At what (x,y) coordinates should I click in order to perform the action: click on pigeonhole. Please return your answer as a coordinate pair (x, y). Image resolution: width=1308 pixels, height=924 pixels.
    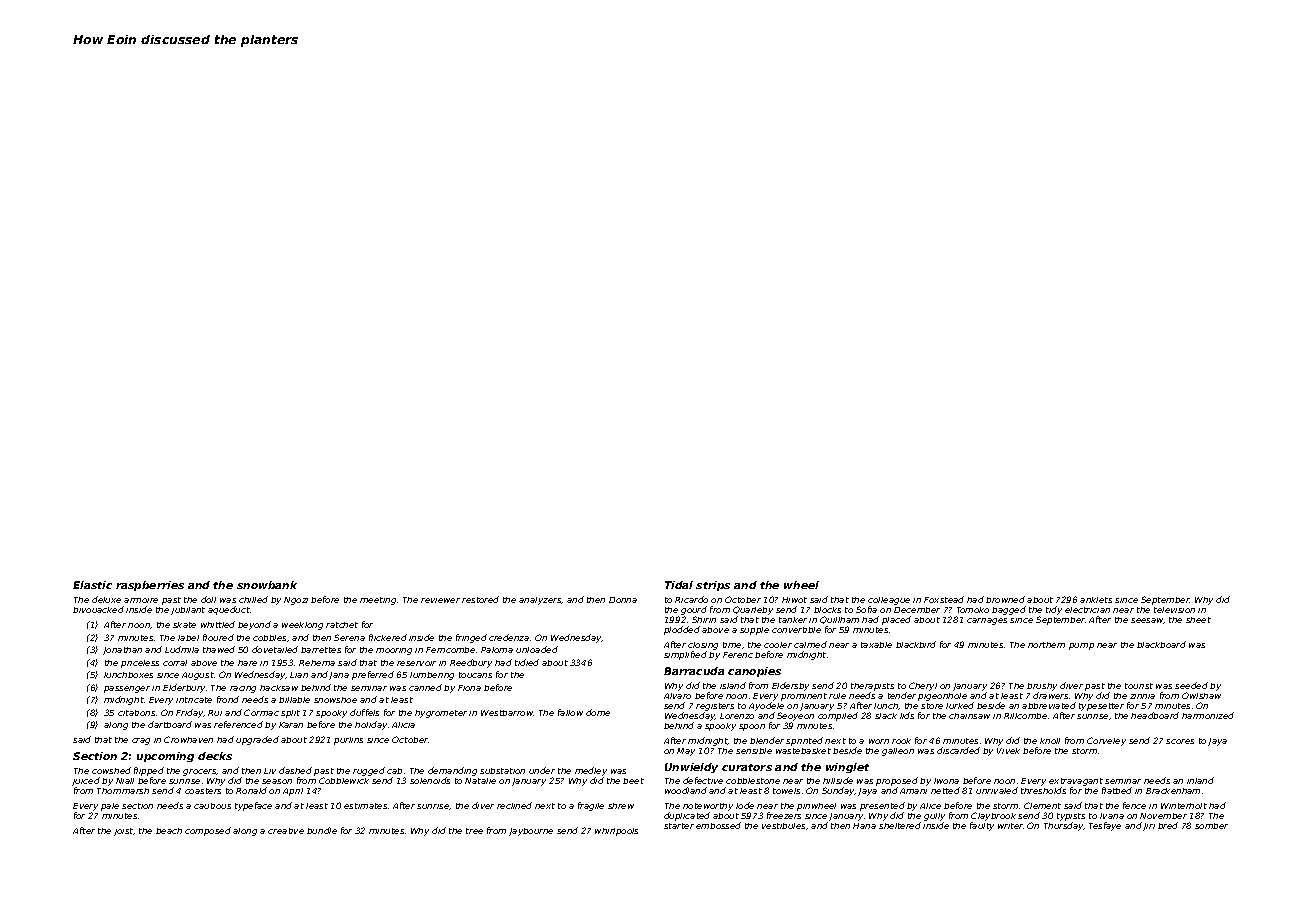
    Looking at the image, I should click on (942, 697).
